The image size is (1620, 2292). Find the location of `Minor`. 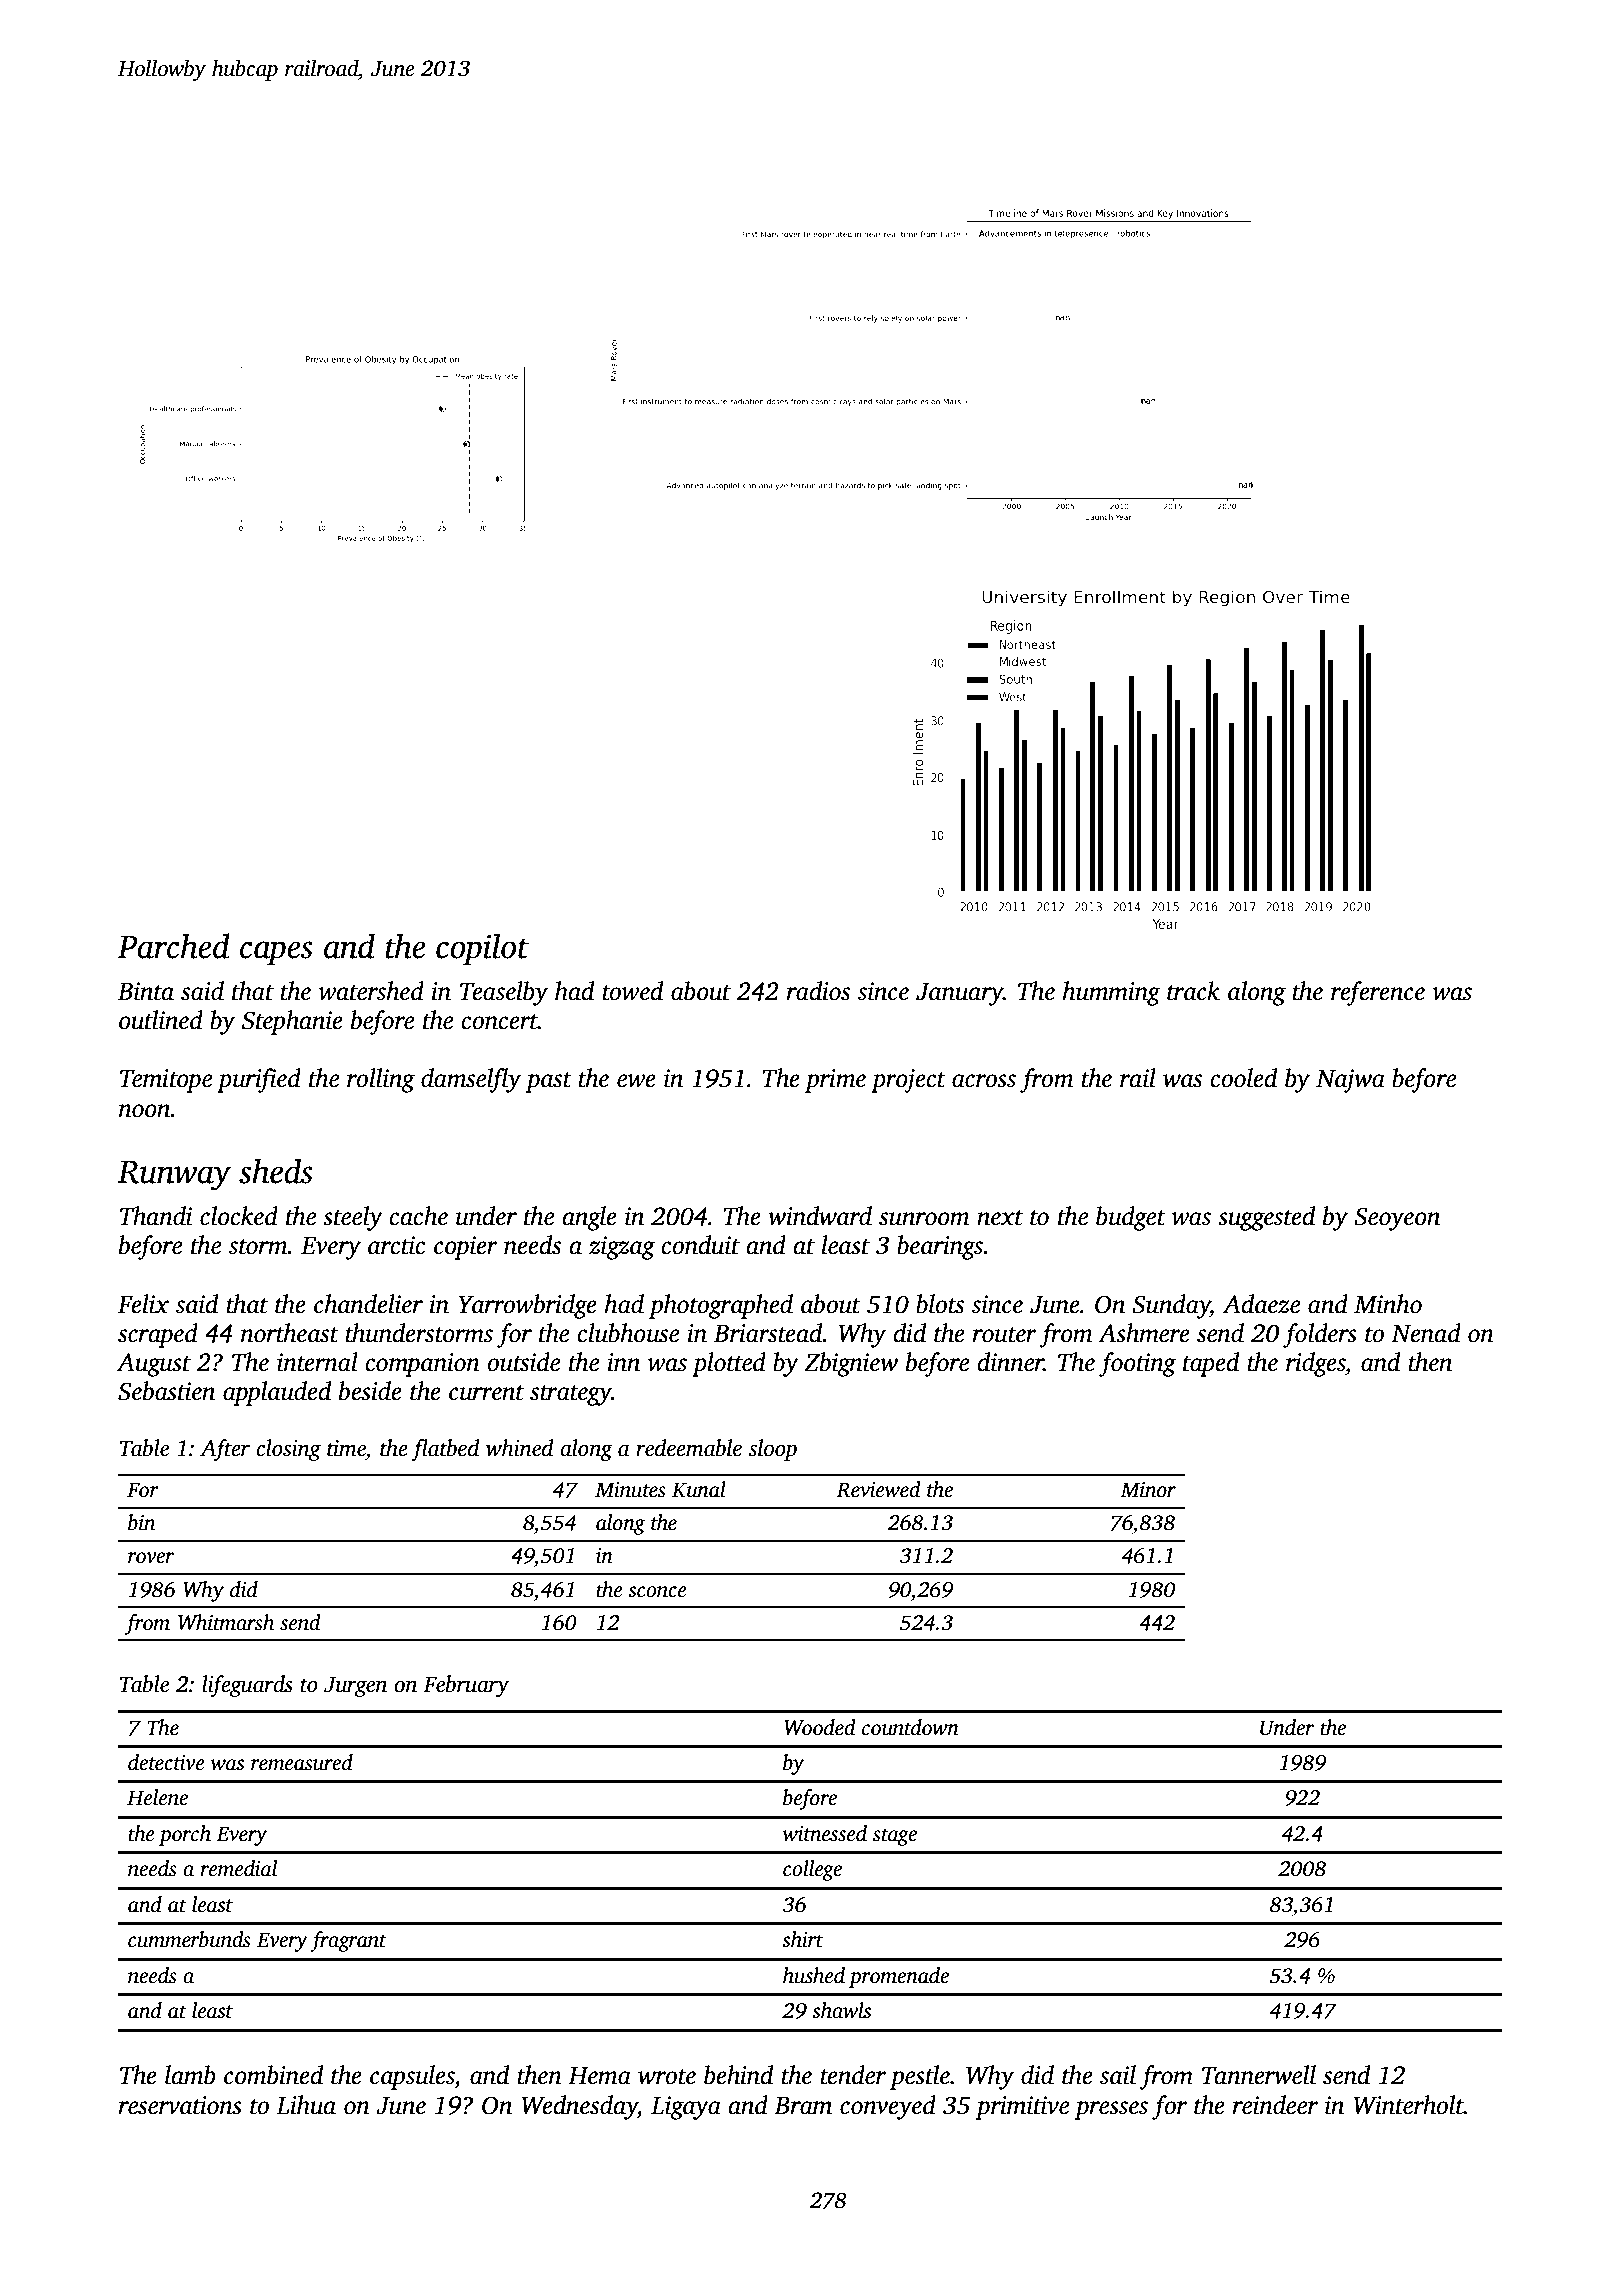

Minor is located at coordinates (1148, 1490).
